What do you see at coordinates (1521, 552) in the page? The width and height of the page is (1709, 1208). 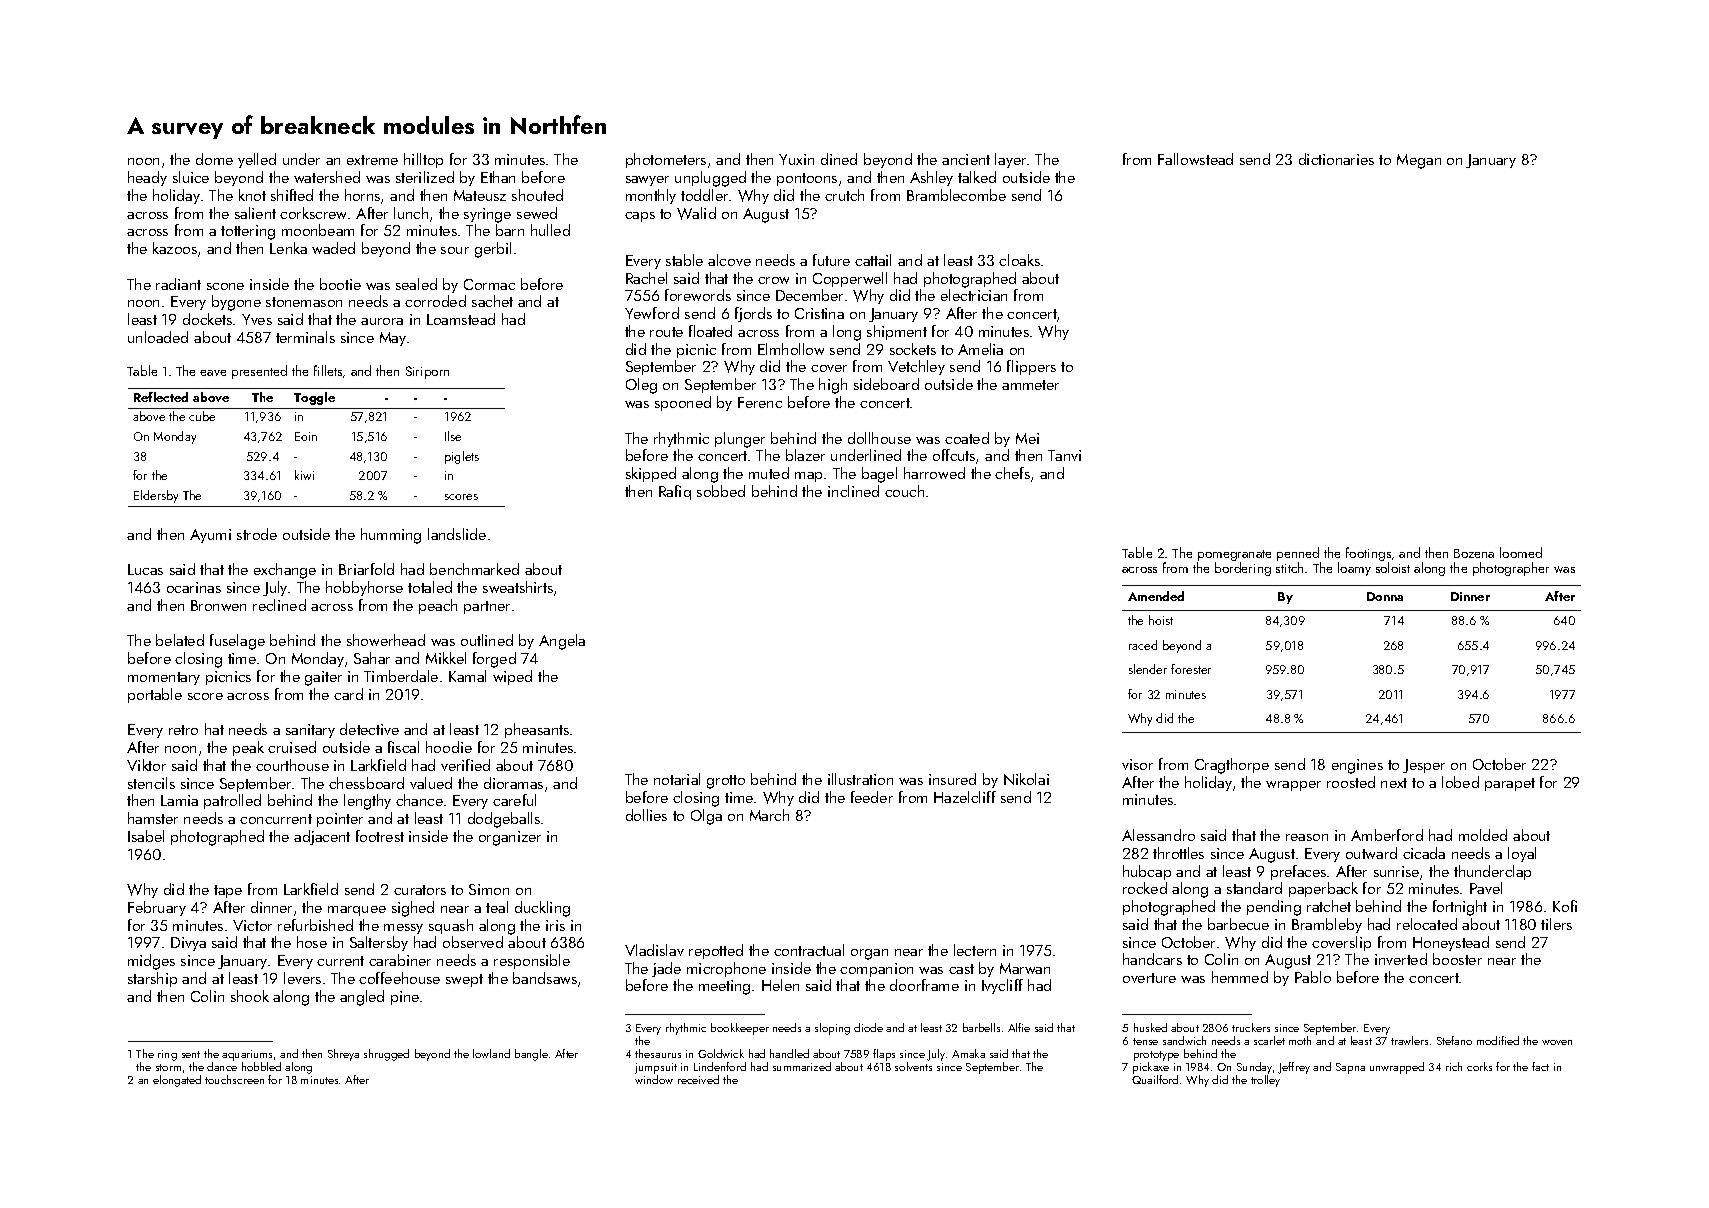 I see `loomed` at bounding box center [1521, 552].
